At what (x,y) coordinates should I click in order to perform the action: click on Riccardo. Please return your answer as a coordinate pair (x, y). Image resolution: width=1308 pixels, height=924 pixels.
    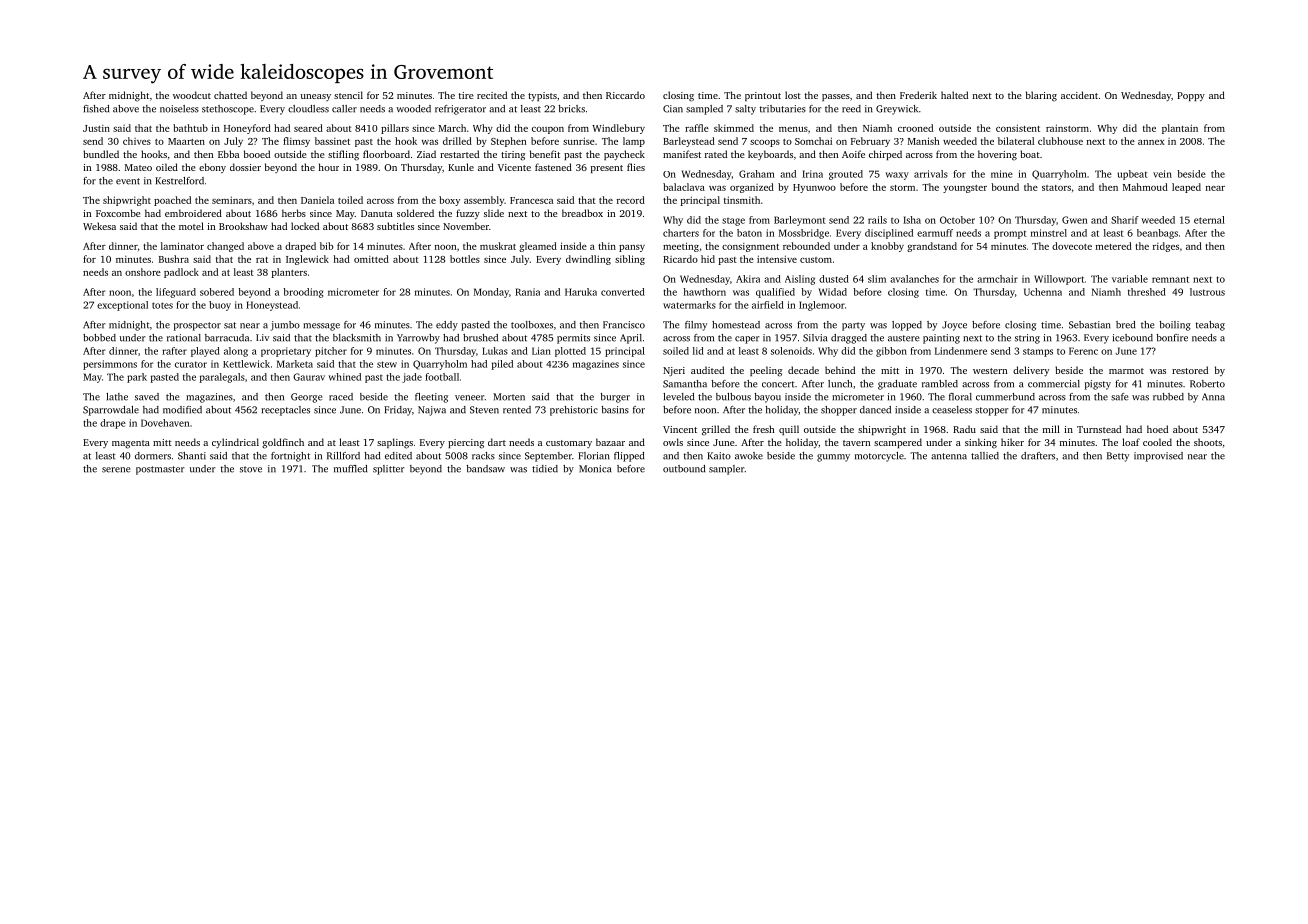
    Looking at the image, I should click on (625, 95).
